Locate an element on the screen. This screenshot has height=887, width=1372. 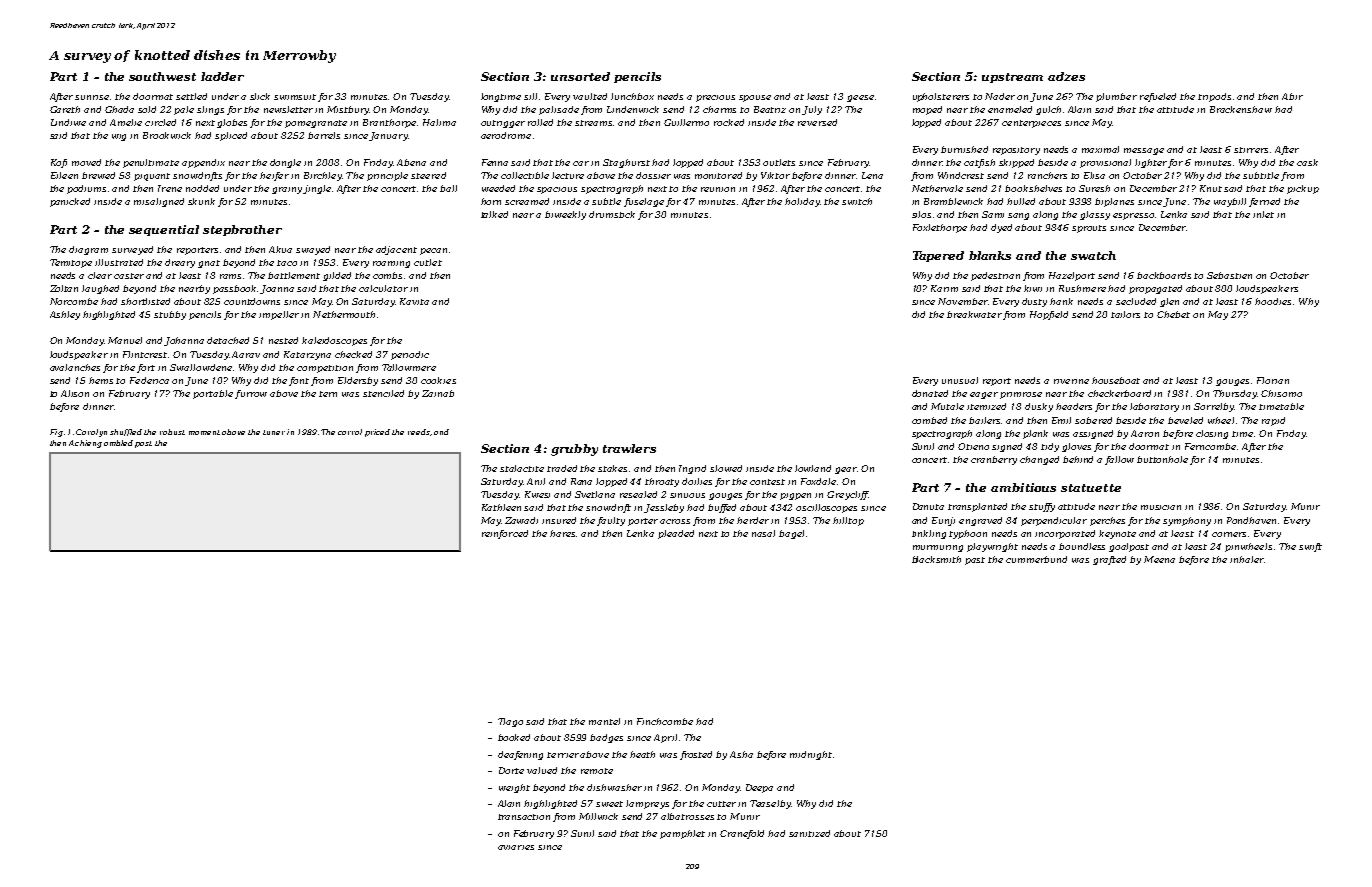
corral is located at coordinates (350, 432).
